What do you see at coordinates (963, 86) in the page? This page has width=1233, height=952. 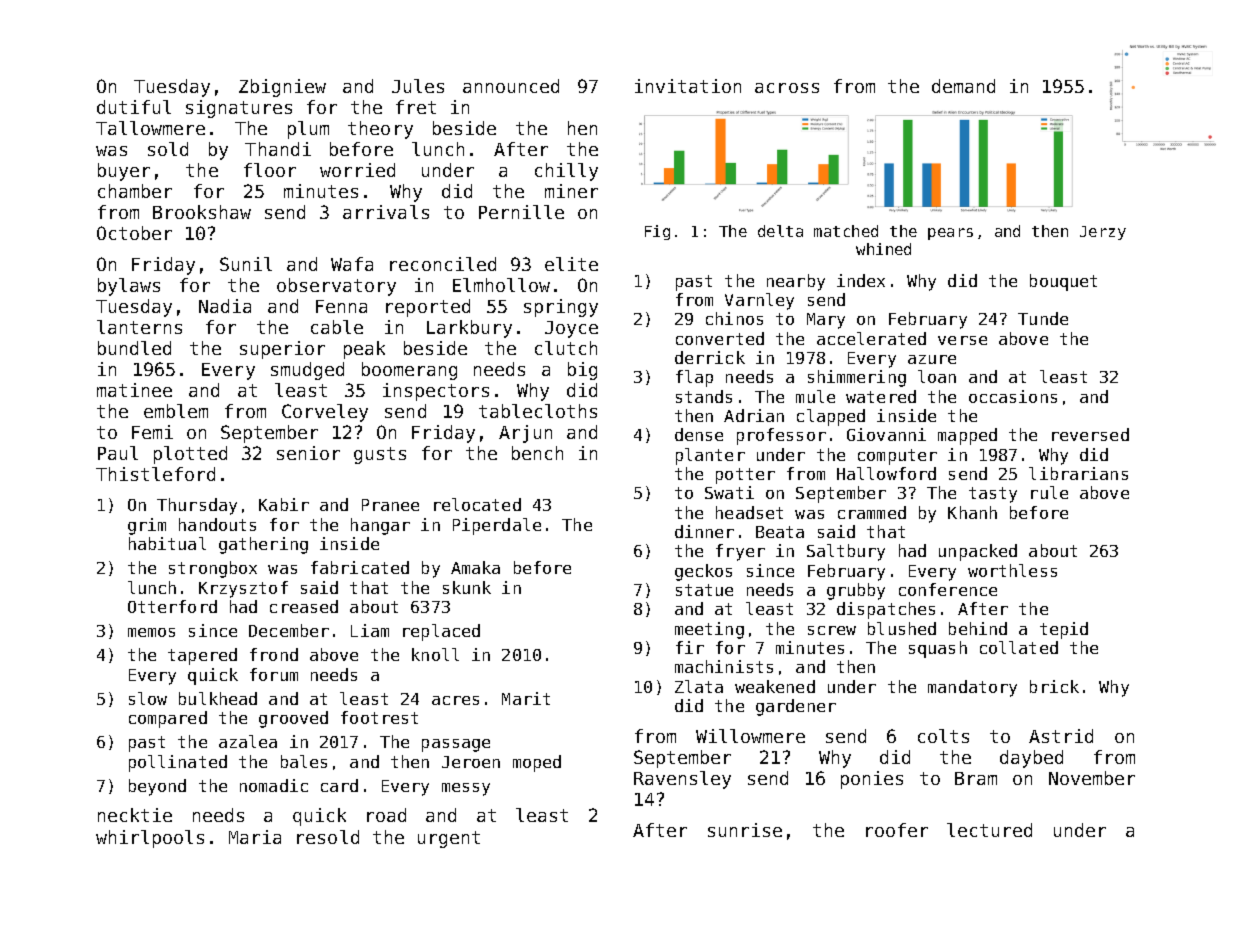 I see `demand` at bounding box center [963, 86].
